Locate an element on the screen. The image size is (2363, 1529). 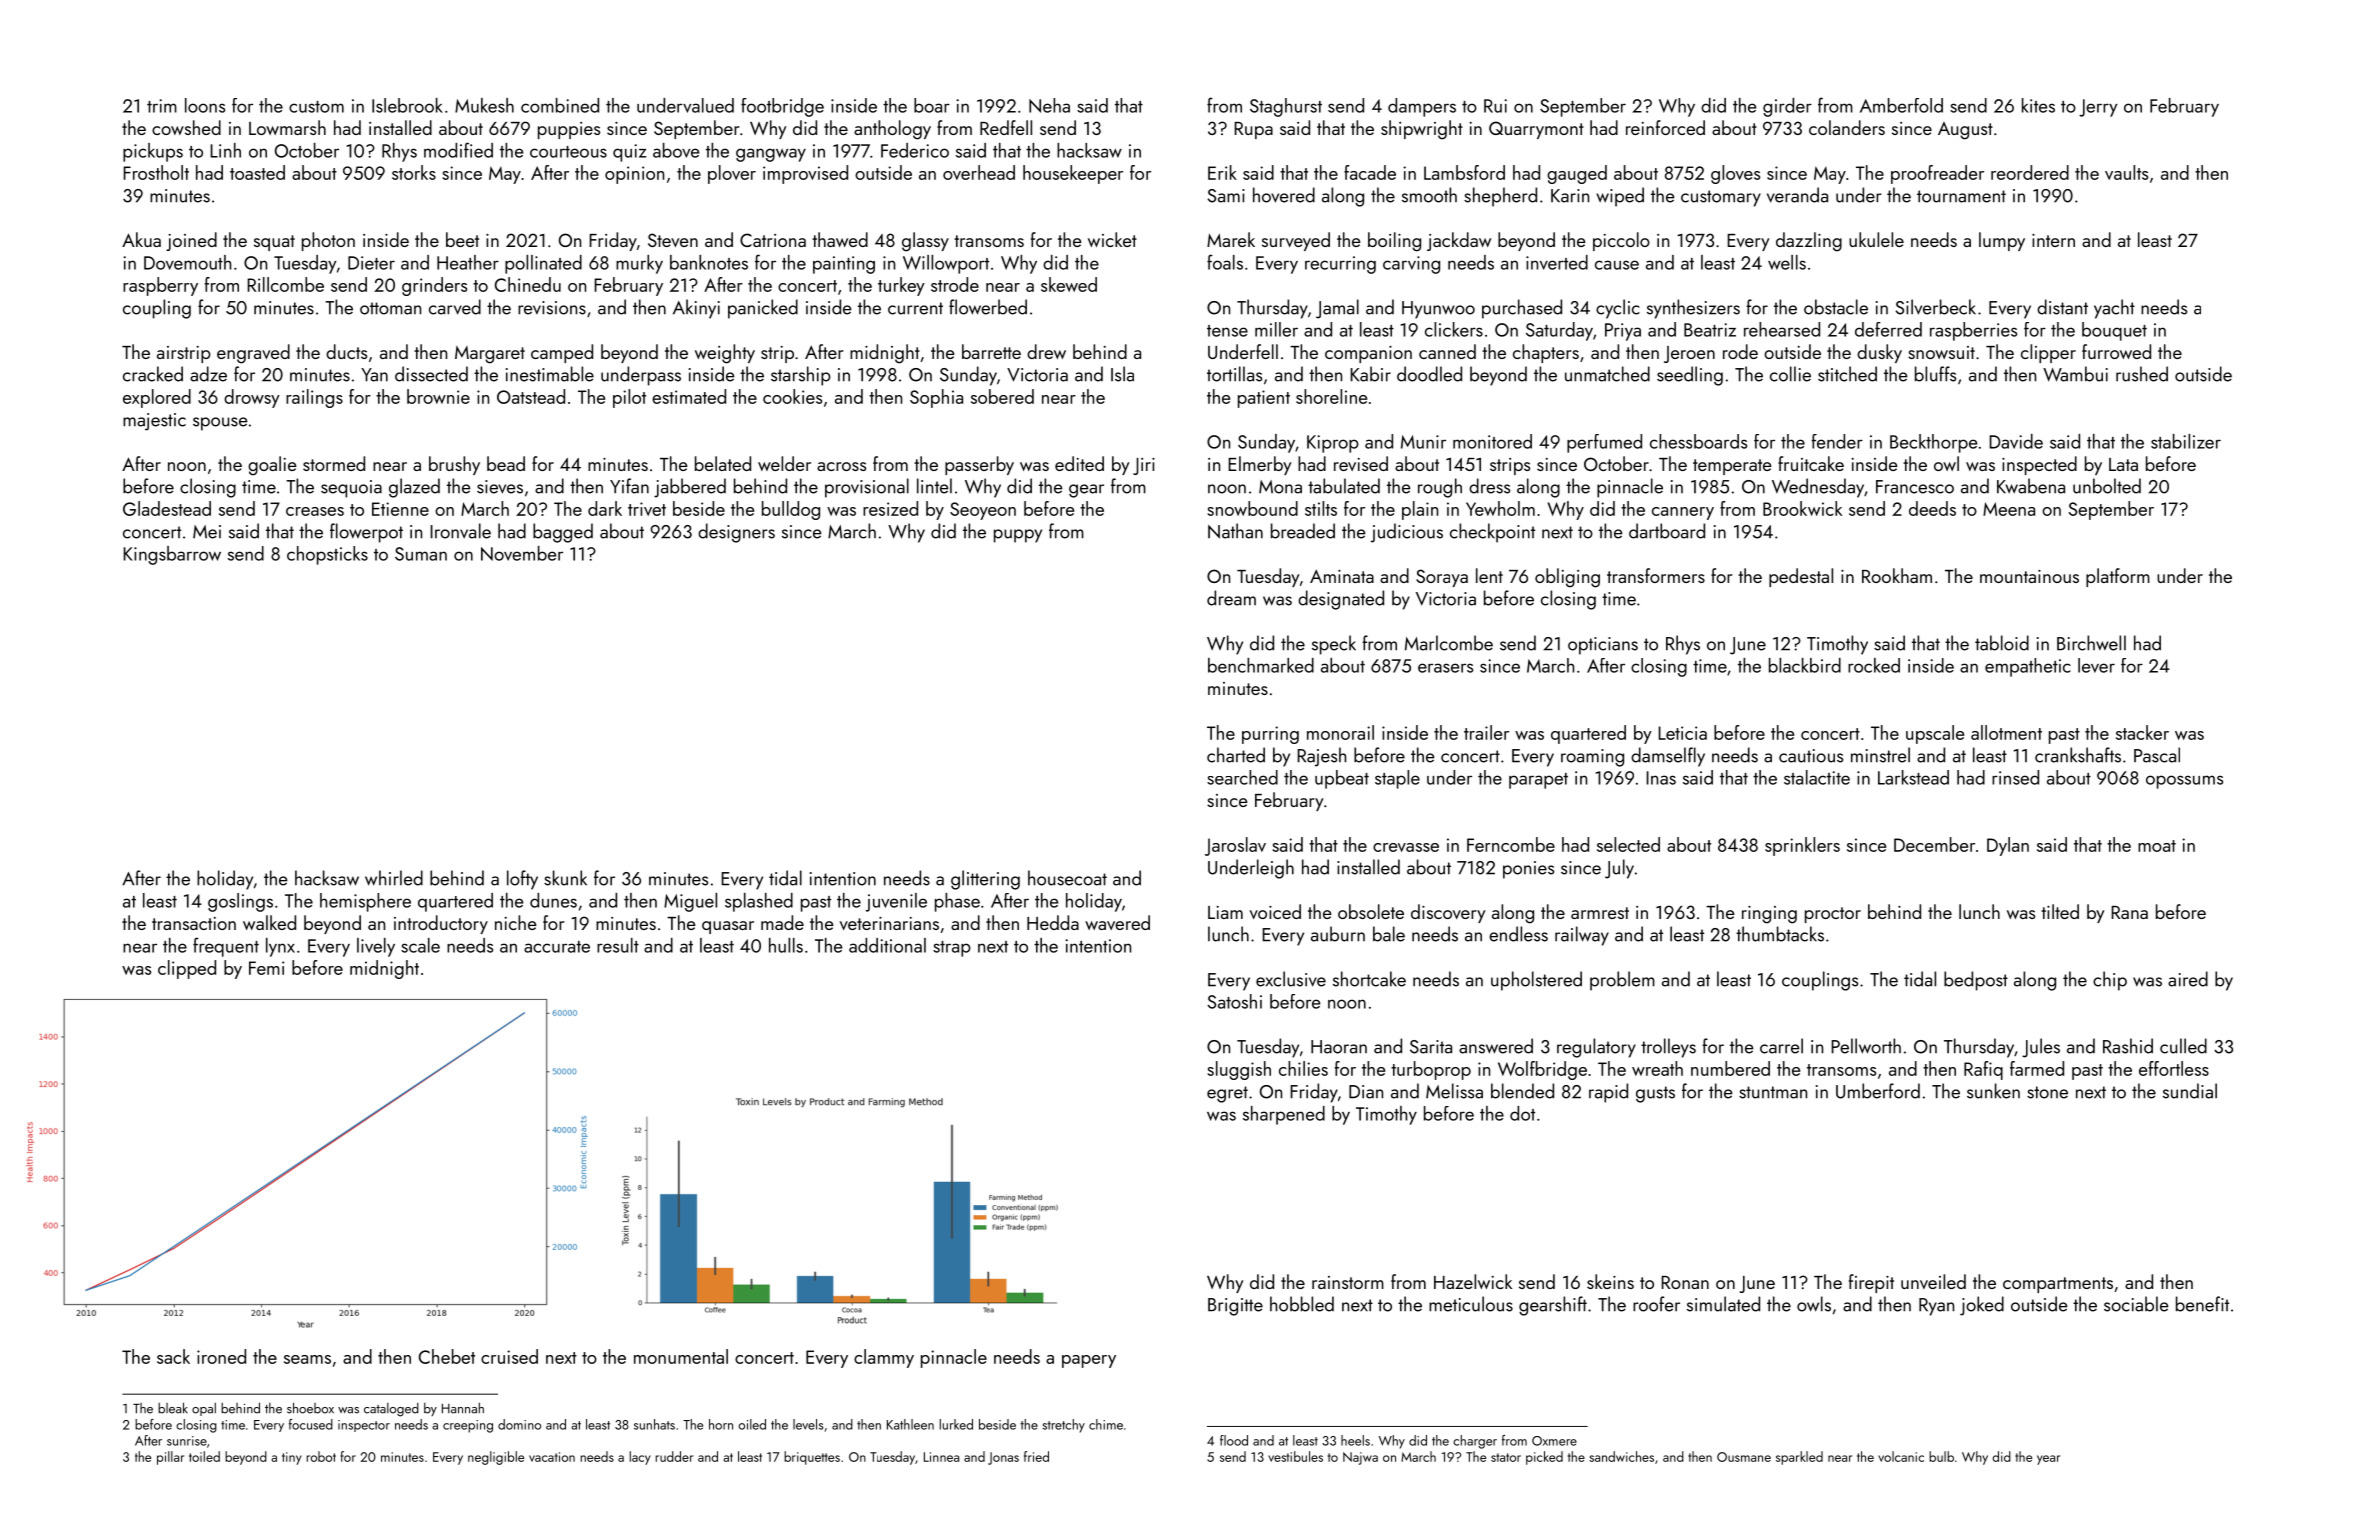
ottoman is located at coordinates (390, 308).
